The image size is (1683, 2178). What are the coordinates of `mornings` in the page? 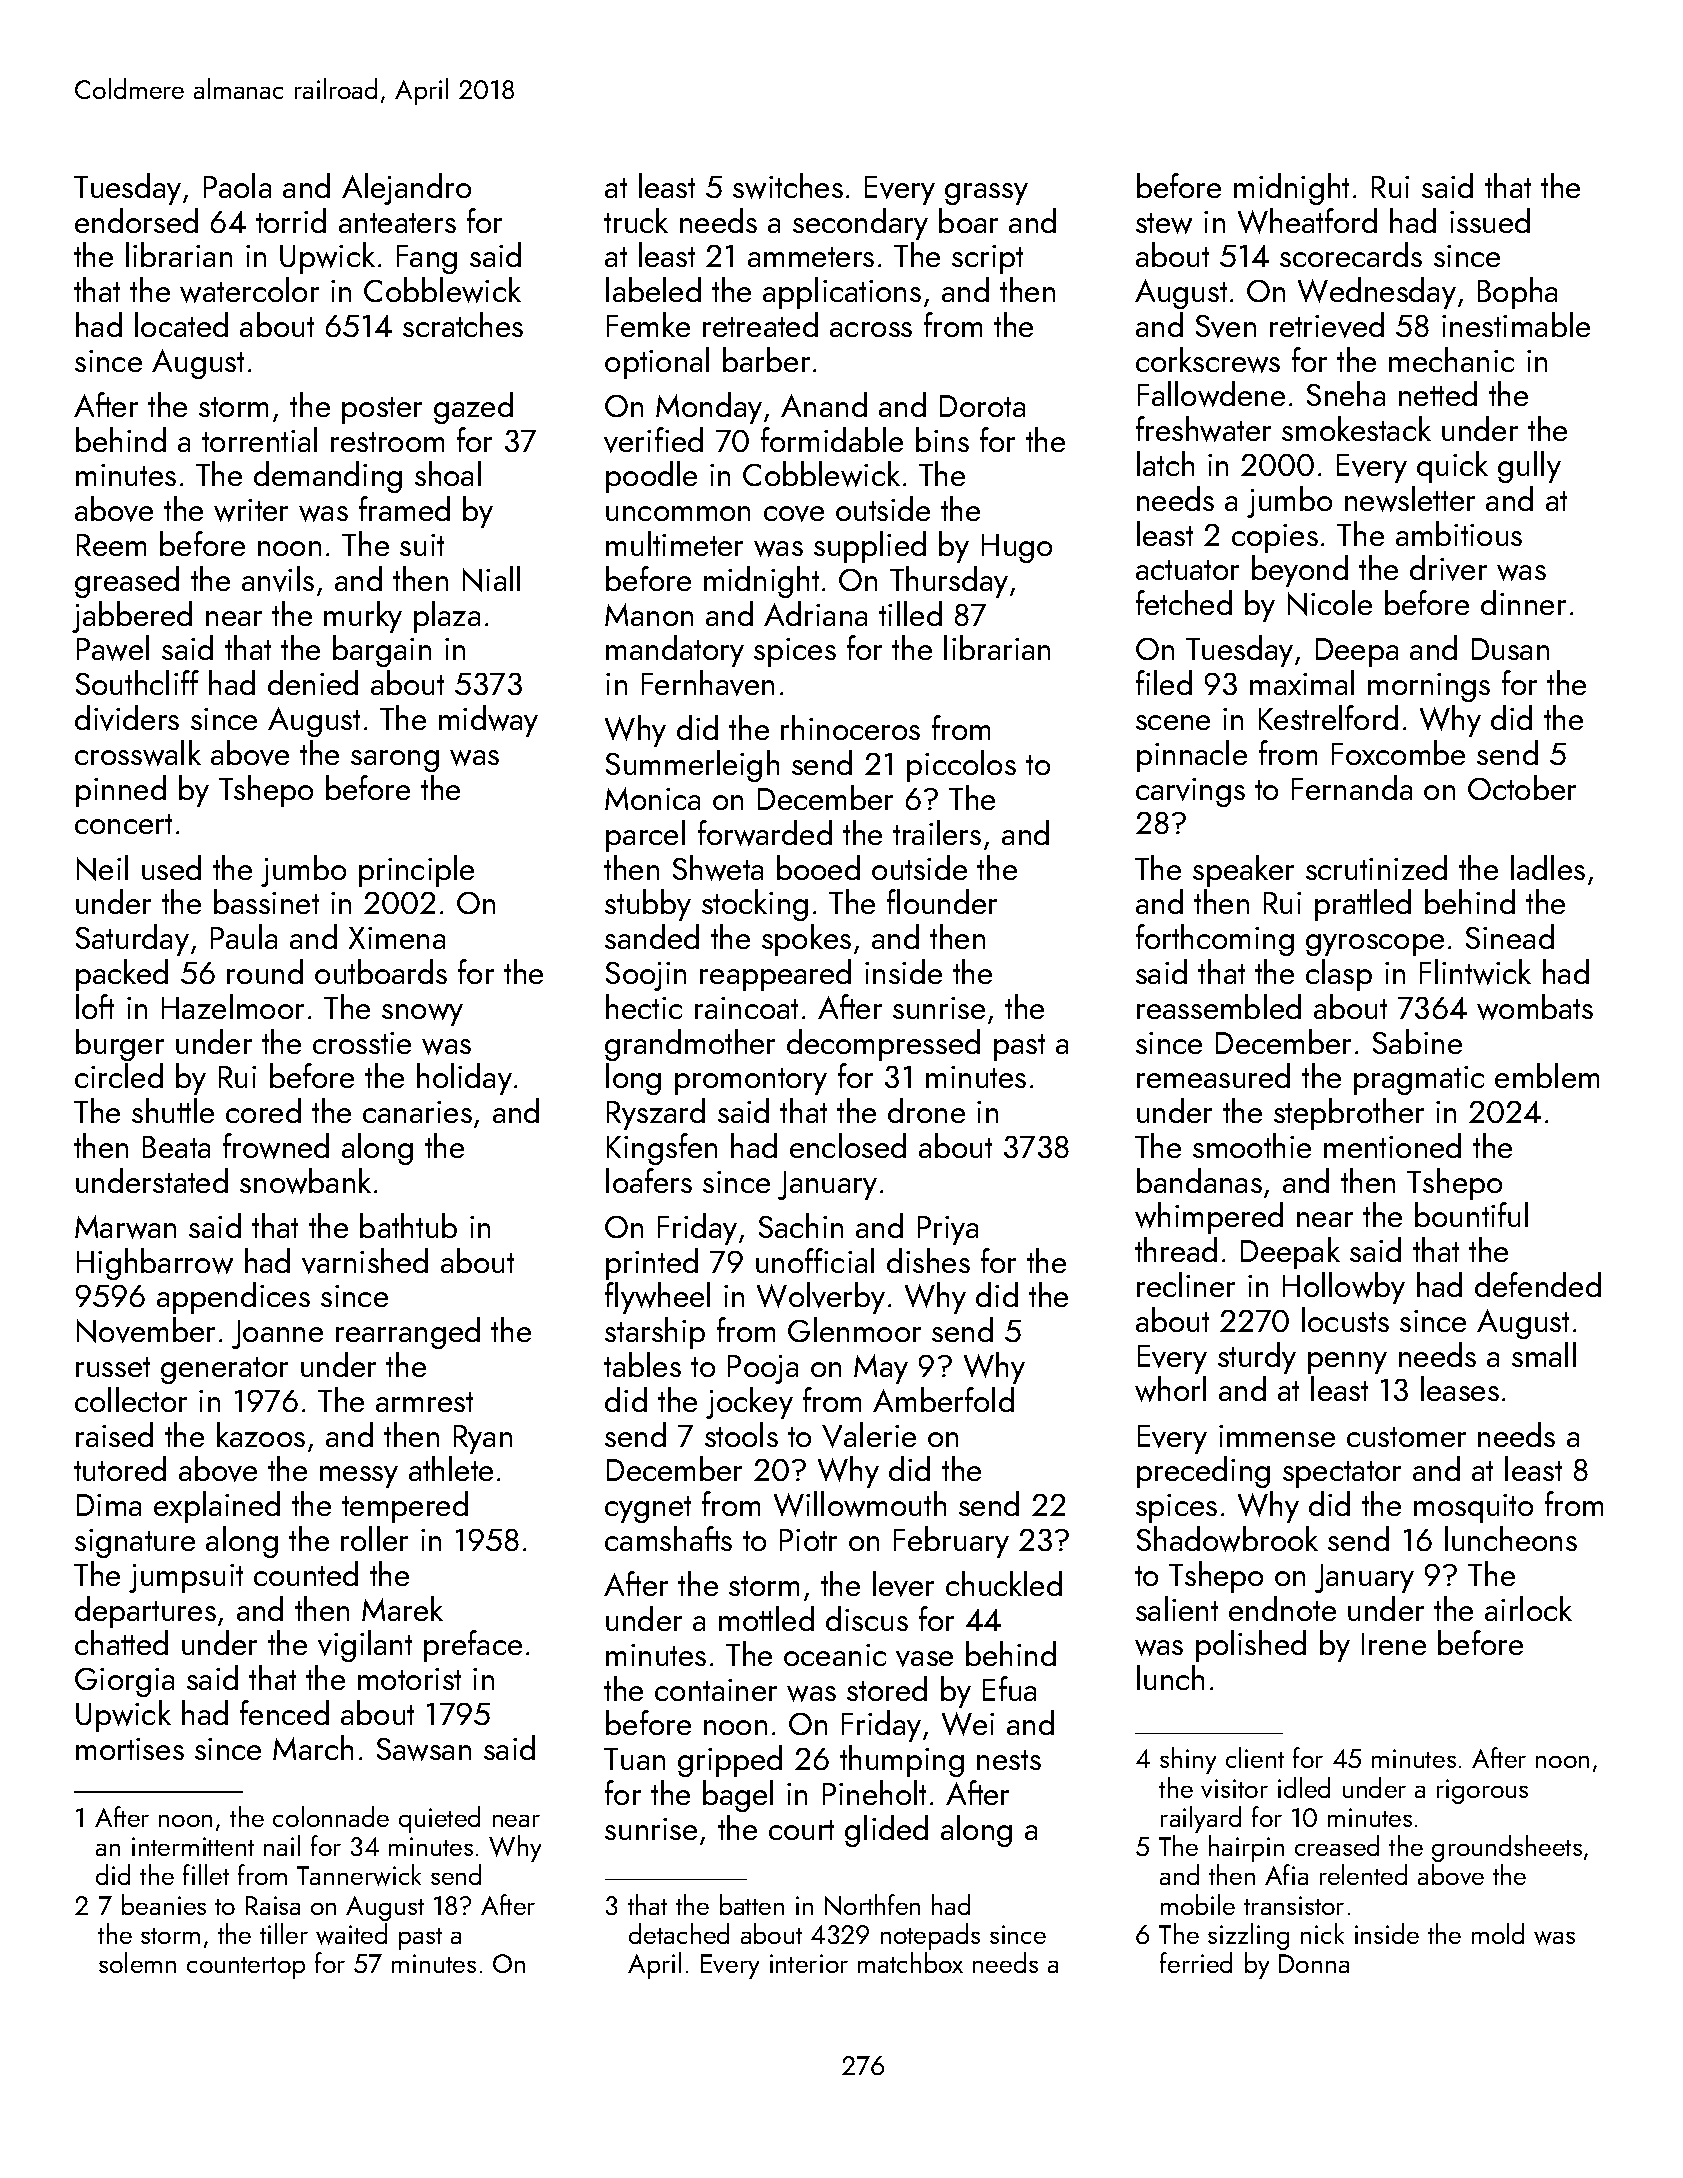 It's located at (1429, 687).
